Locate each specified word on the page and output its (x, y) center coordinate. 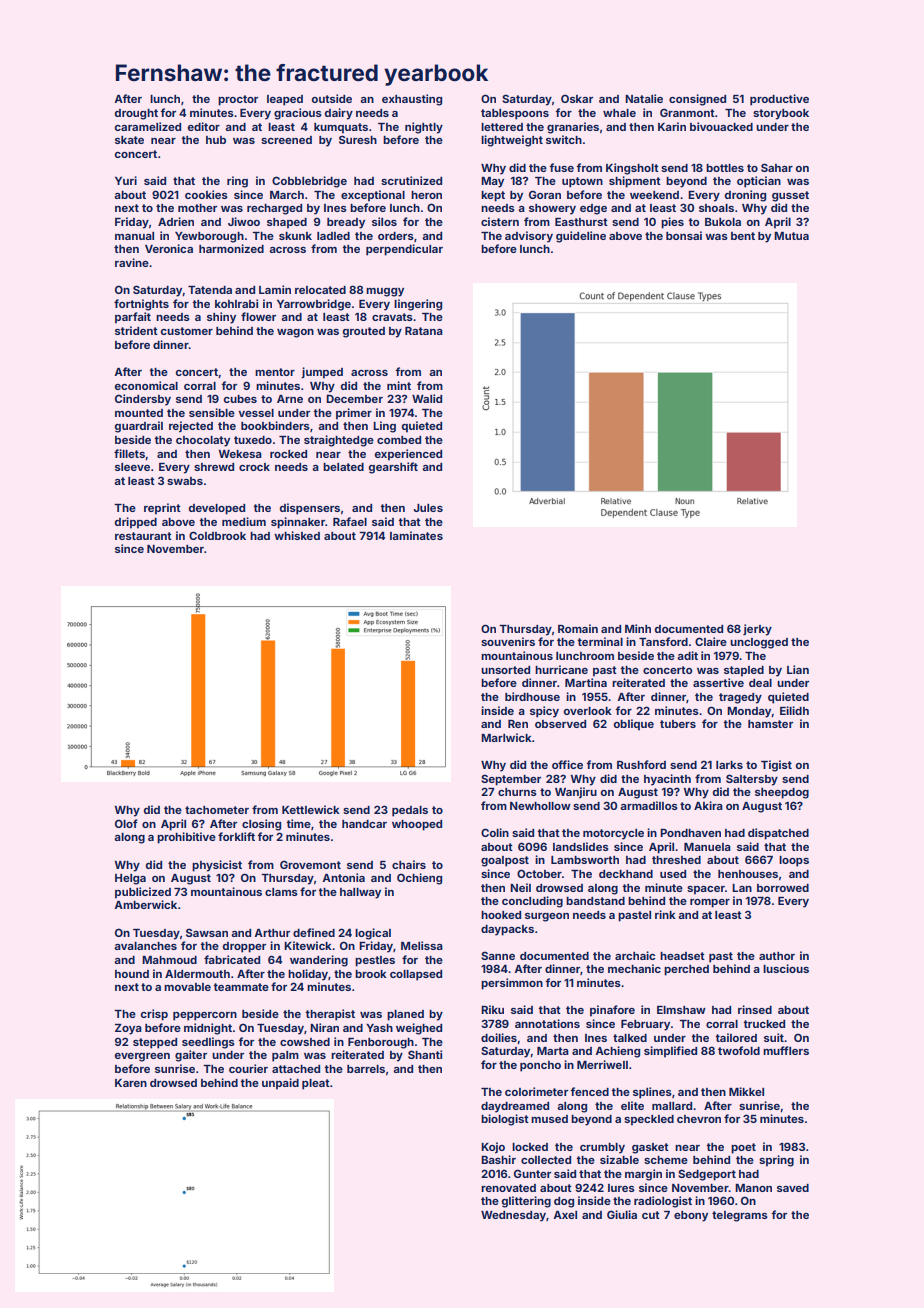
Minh (638, 628)
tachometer (217, 810)
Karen (131, 1083)
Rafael (350, 521)
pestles (375, 961)
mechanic (634, 968)
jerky (757, 630)
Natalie (644, 98)
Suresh (358, 139)
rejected (191, 427)
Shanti (425, 1054)
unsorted (505, 670)
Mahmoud (169, 960)
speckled (649, 1120)
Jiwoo (244, 221)
